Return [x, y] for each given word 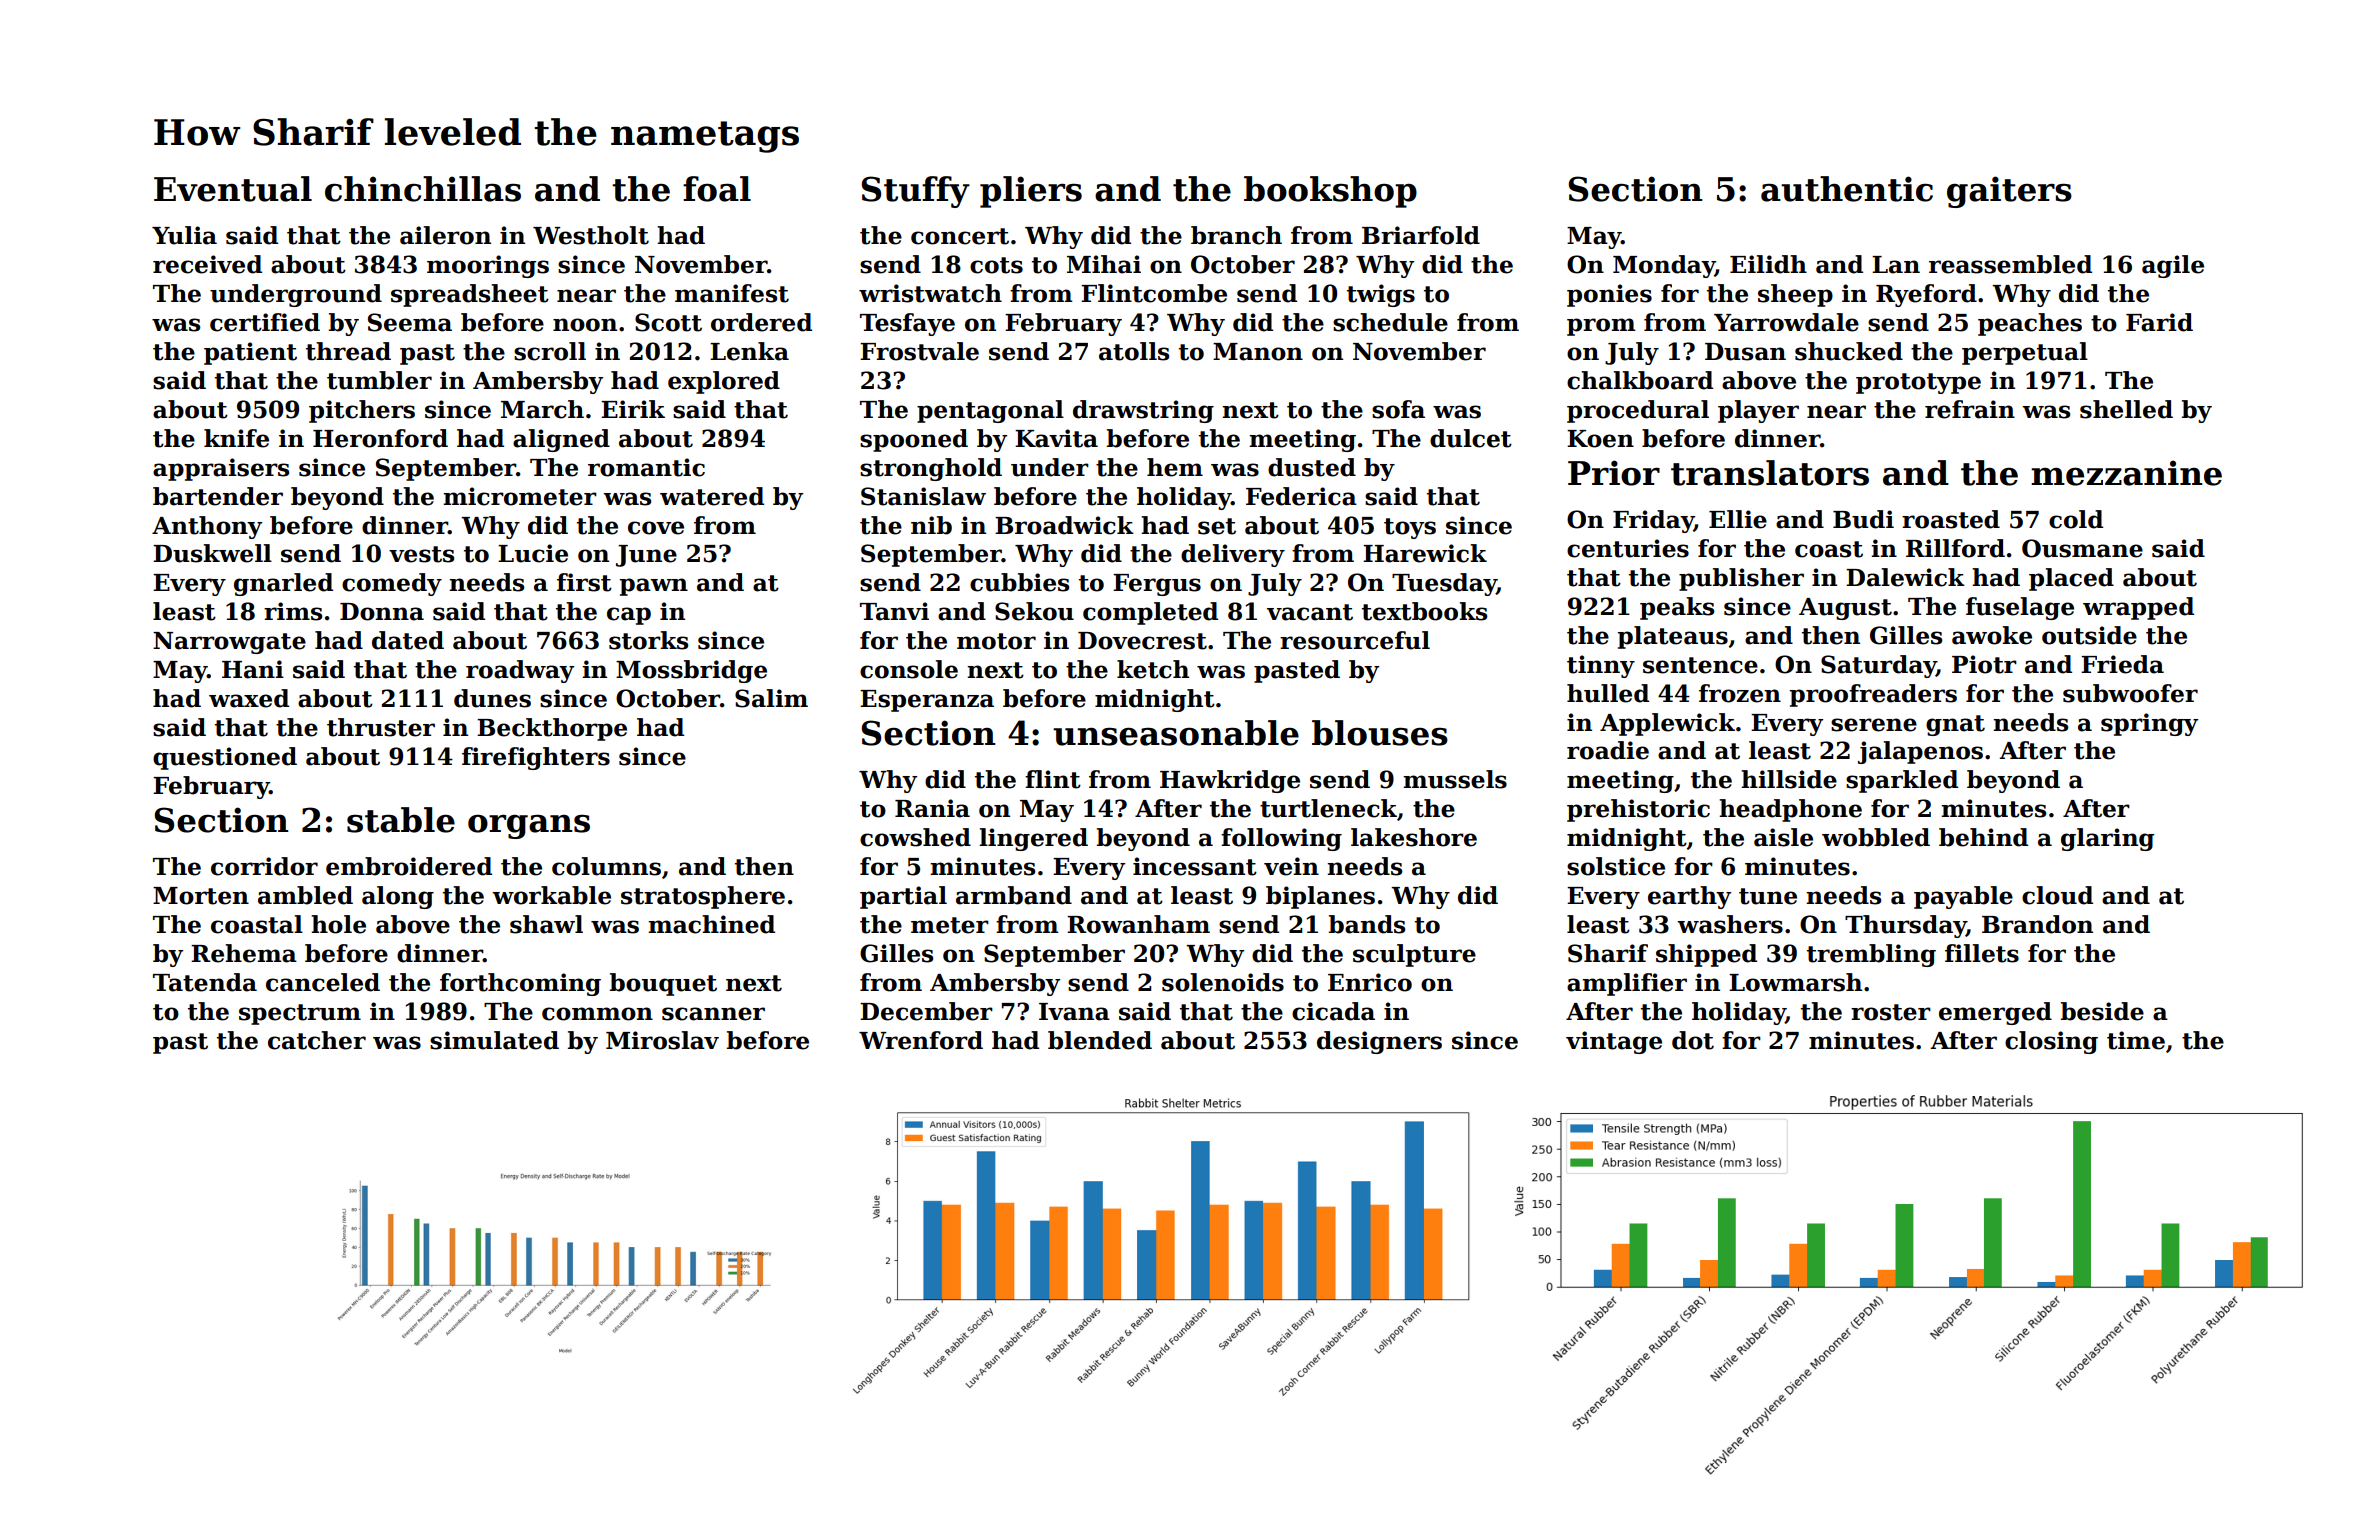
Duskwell [212, 553]
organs [529, 826]
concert [960, 236]
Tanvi [894, 611]
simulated [494, 1040]
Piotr [1984, 664]
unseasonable [1176, 733]
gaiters [2009, 192]
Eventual [233, 189]
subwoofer [2130, 693]
